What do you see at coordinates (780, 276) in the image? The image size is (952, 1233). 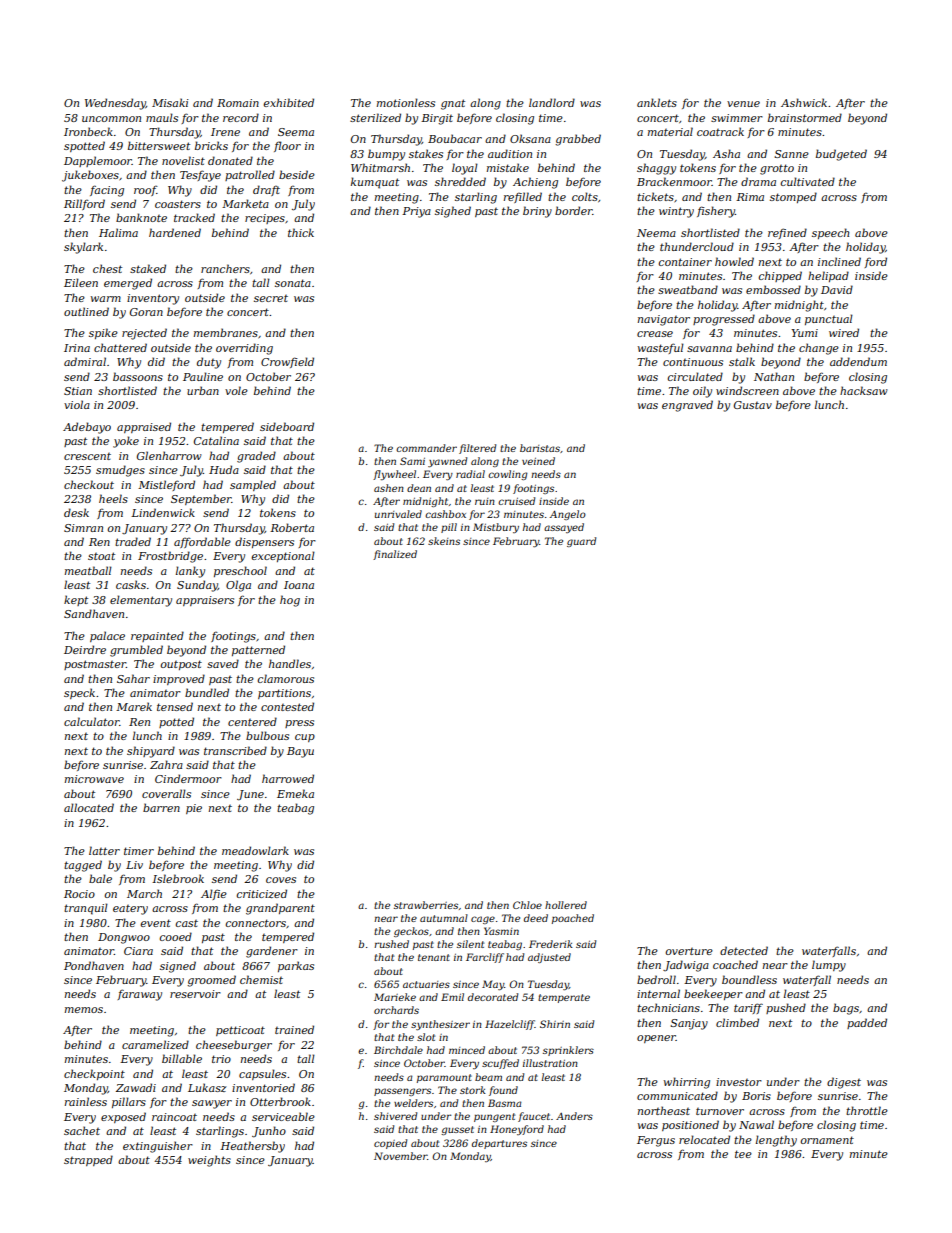 I see `chipped` at bounding box center [780, 276].
